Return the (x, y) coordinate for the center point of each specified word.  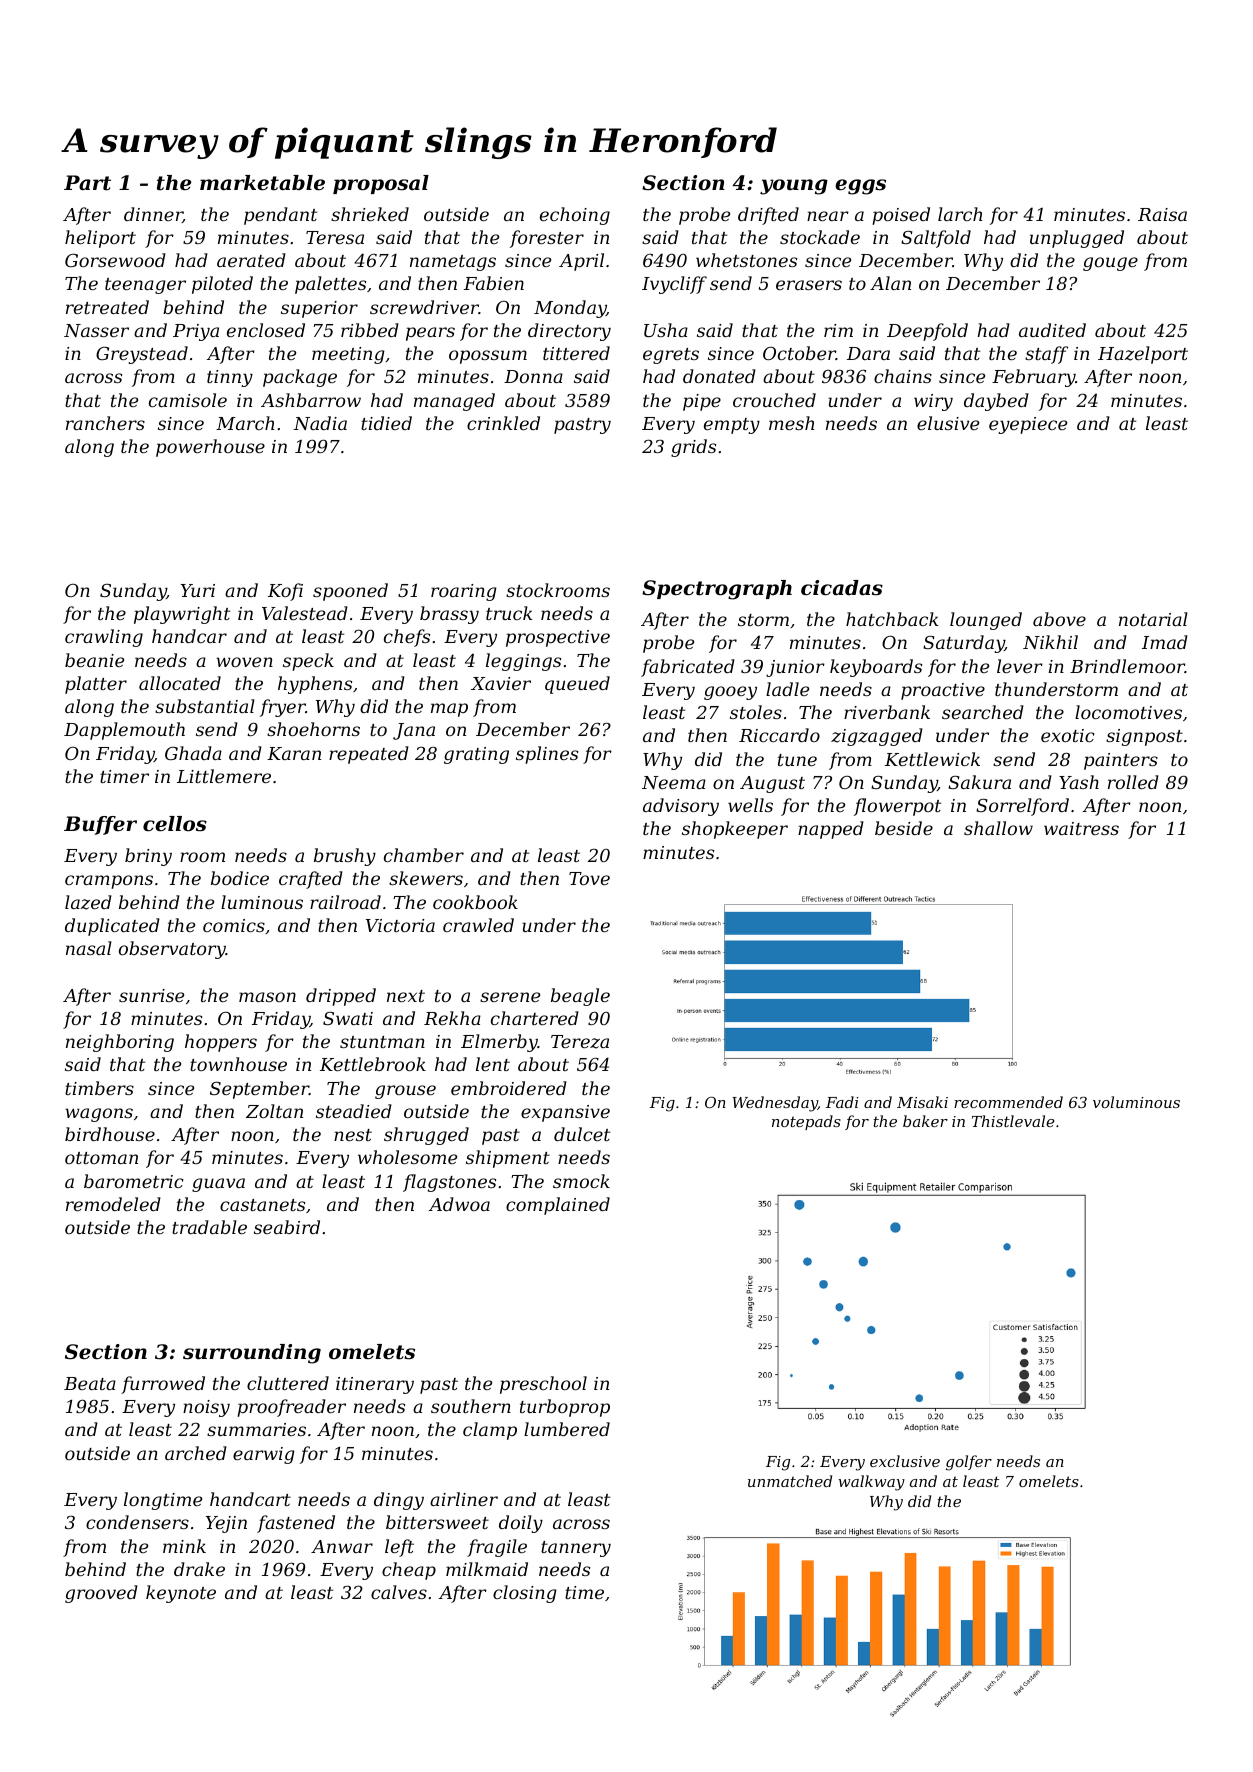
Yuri (198, 590)
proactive (943, 691)
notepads (806, 1122)
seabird (287, 1227)
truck (509, 613)
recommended (1008, 1102)
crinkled (503, 423)
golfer (969, 1463)
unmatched (790, 1481)
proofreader (291, 1408)
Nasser (96, 330)
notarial (1153, 619)
